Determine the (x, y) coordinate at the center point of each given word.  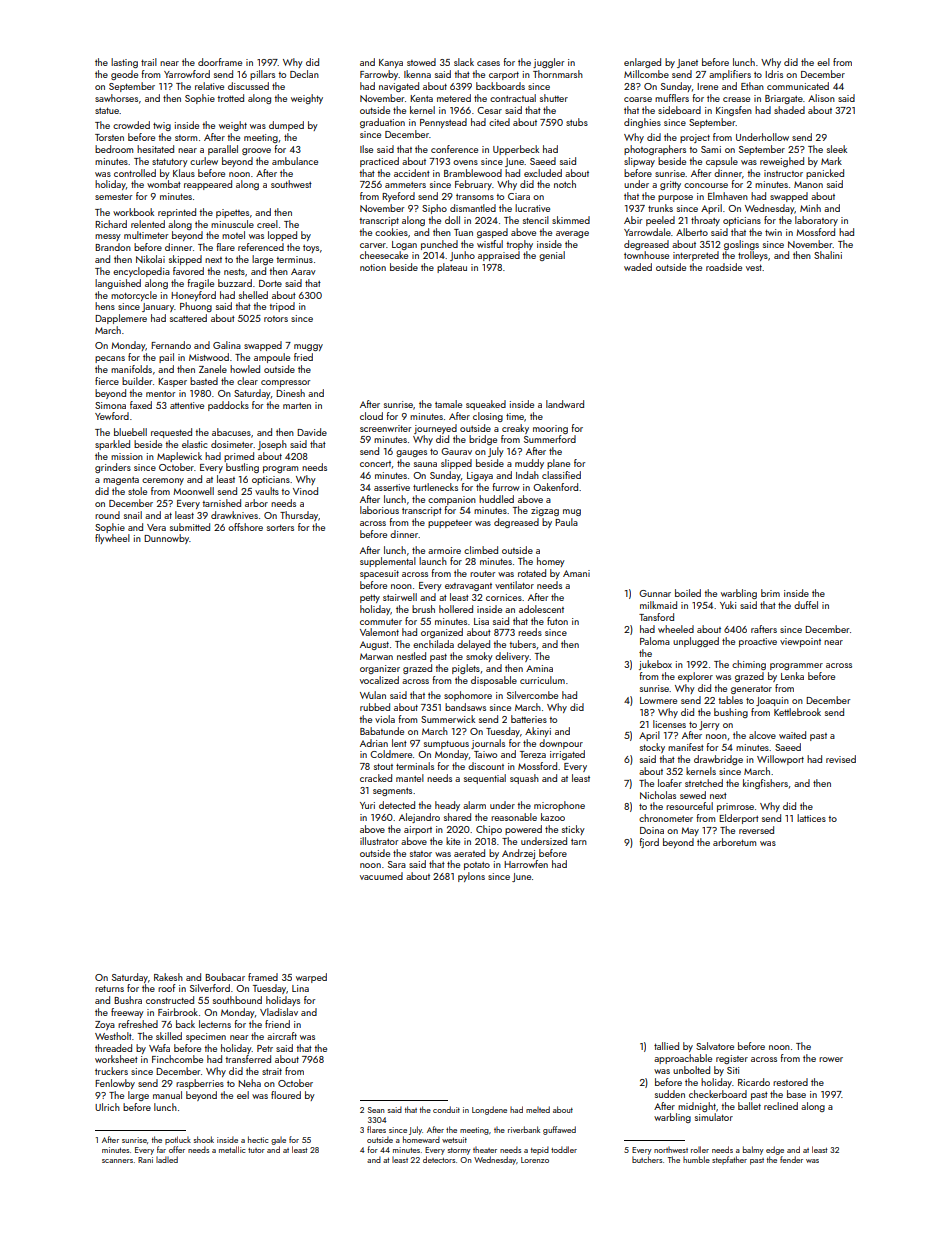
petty (370, 598)
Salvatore (715, 1046)
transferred (248, 1059)
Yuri (367, 805)
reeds (530, 632)
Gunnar (655, 593)
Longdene (489, 1110)
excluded (543, 173)
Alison (821, 98)
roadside (724, 267)
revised (841, 759)
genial (552, 256)
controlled (135, 173)
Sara (397, 864)
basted (204, 381)
